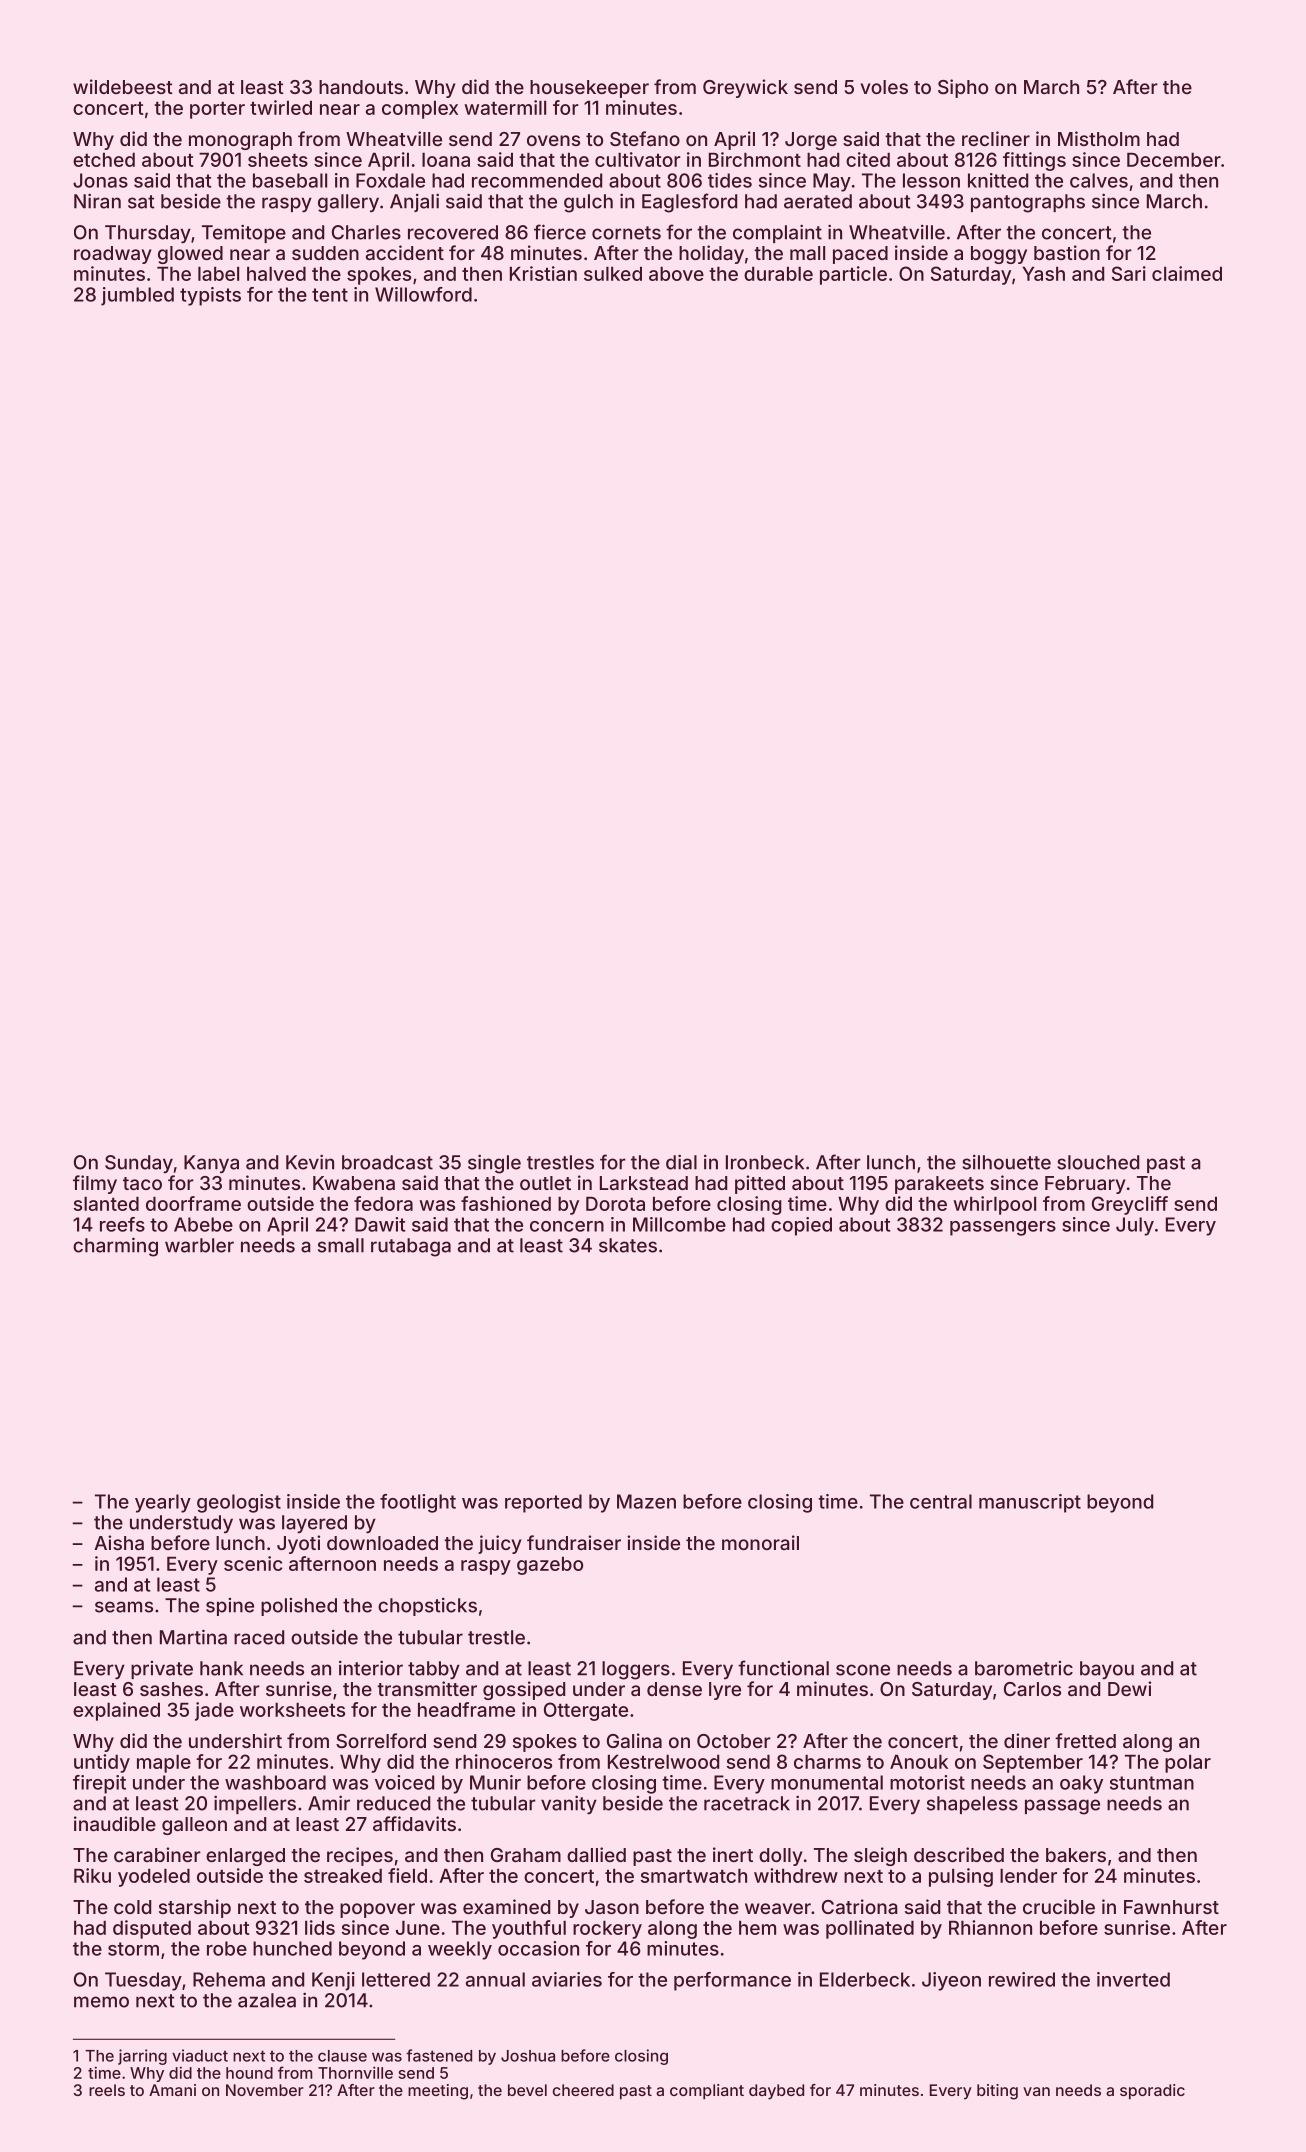  What do you see at coordinates (583, 2090) in the screenshot?
I see `cheered` at bounding box center [583, 2090].
